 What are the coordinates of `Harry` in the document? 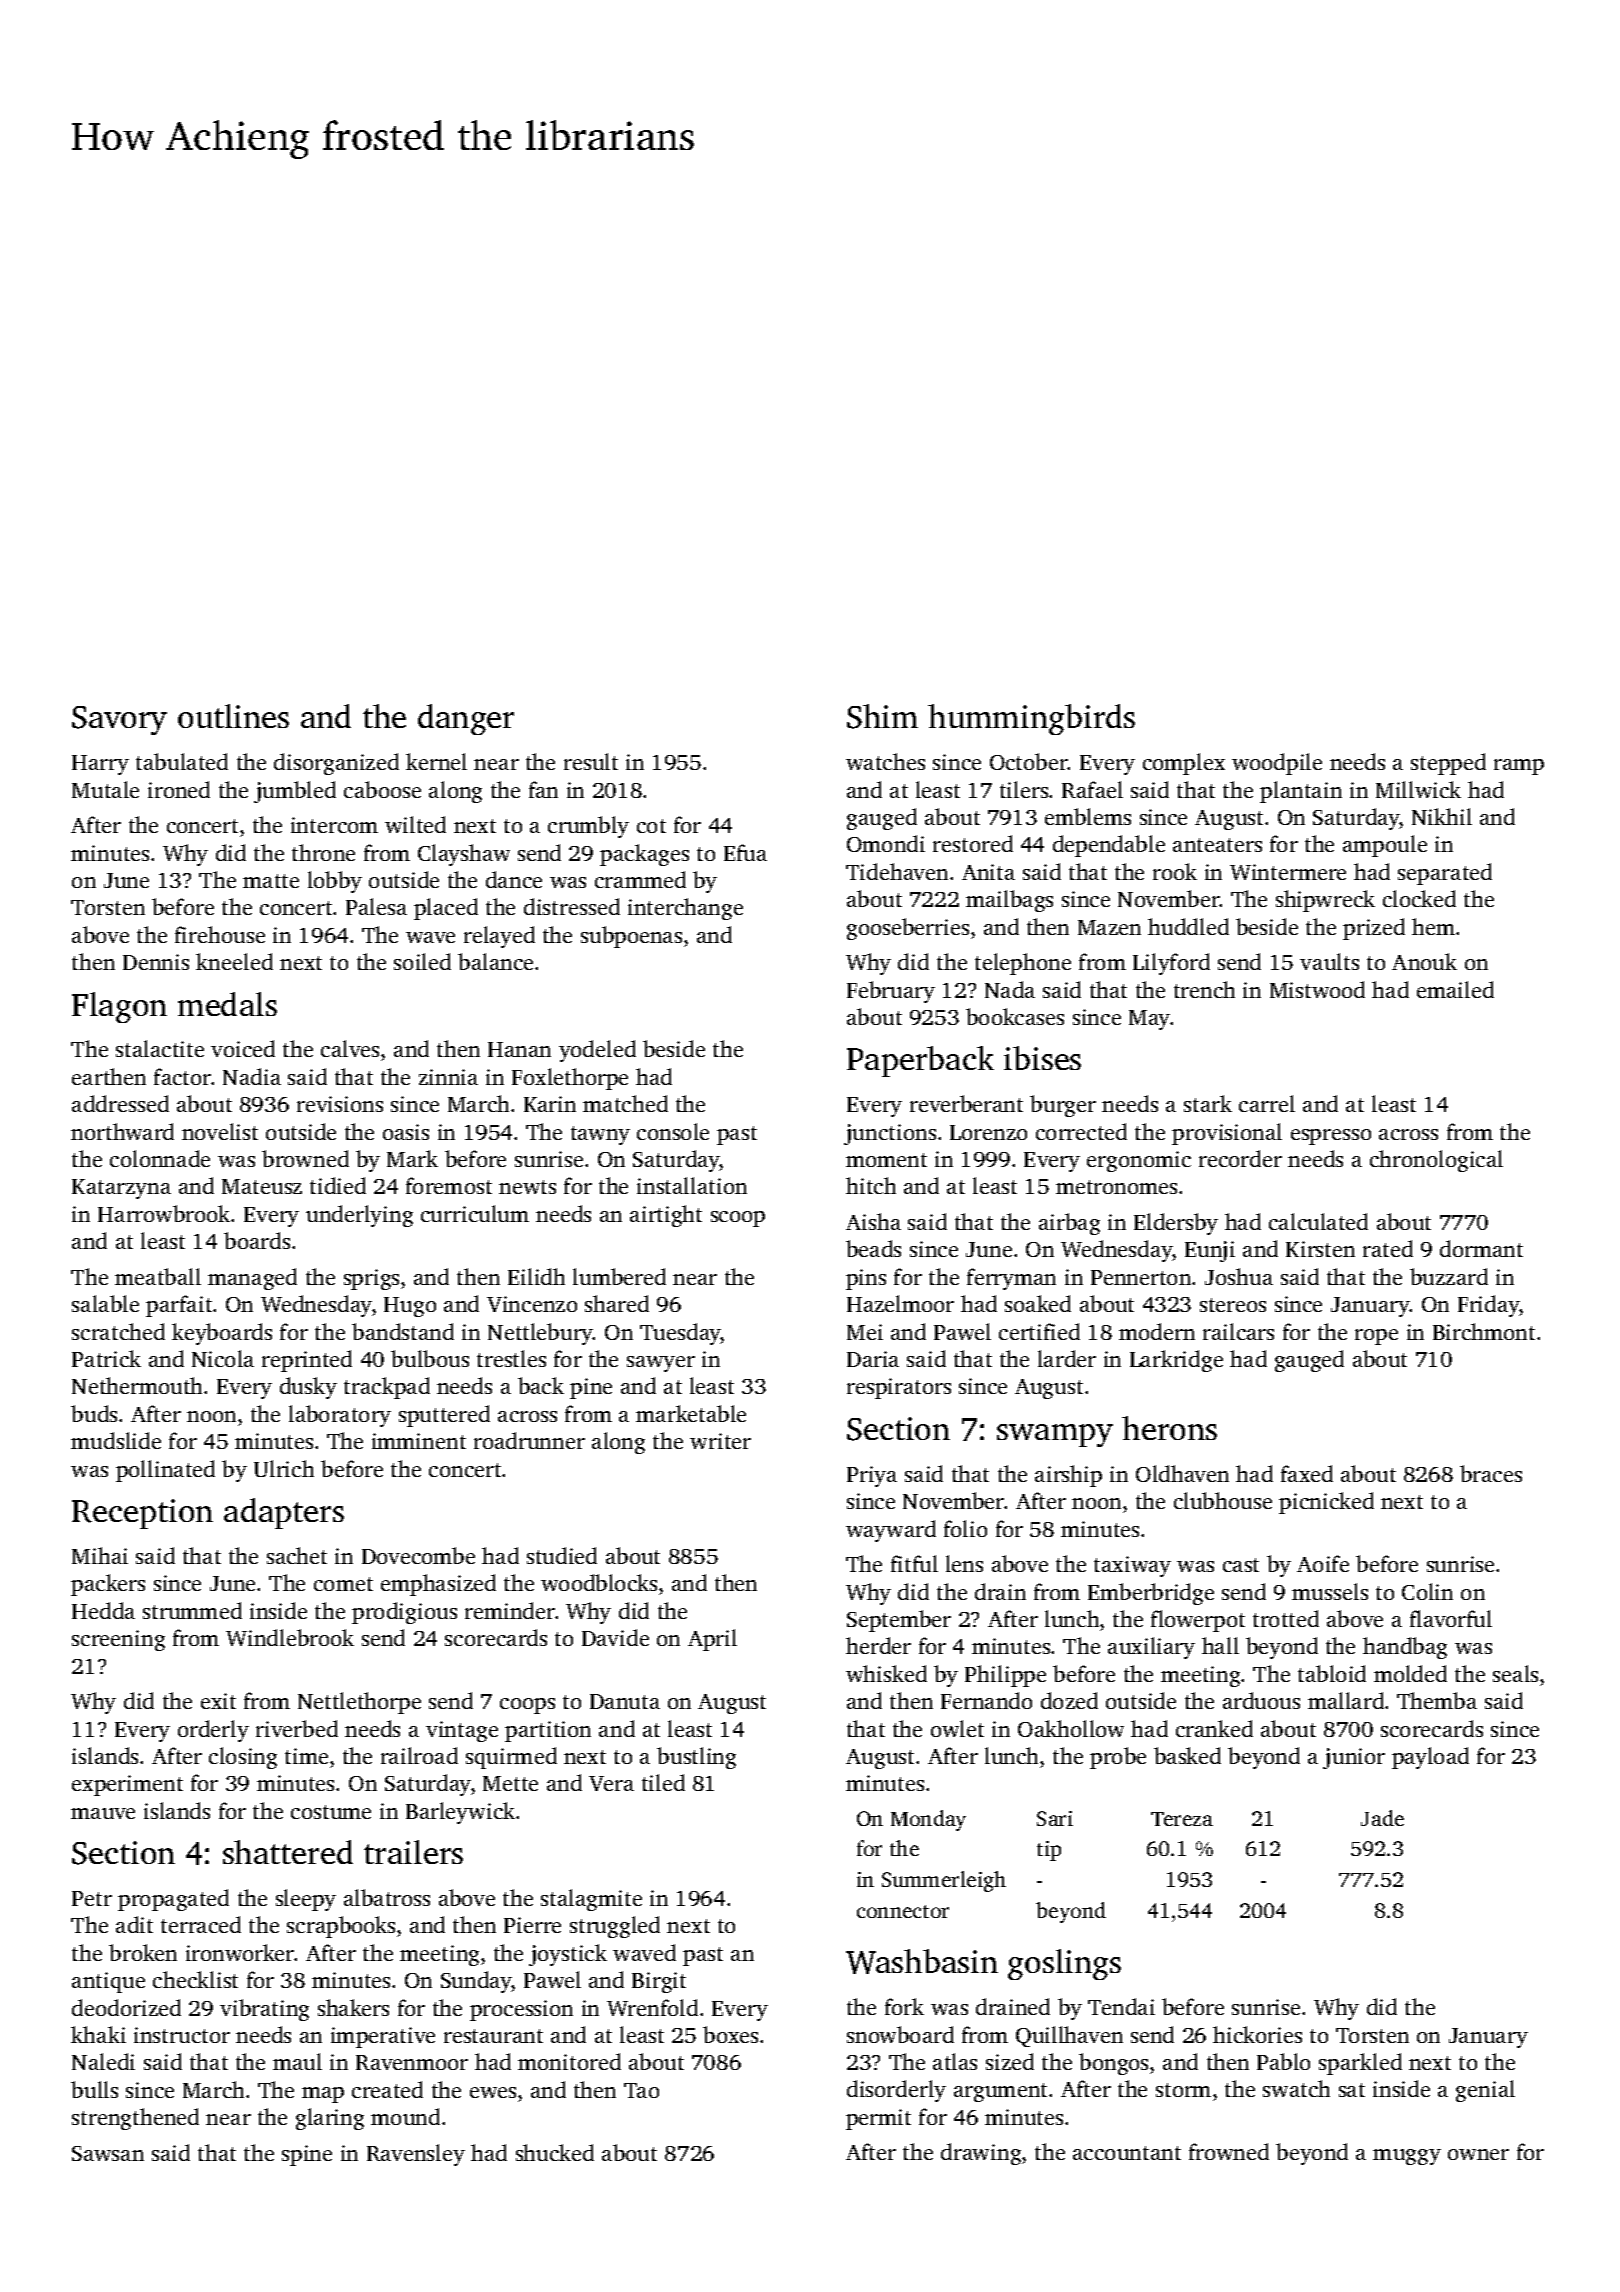 It's located at (100, 765).
